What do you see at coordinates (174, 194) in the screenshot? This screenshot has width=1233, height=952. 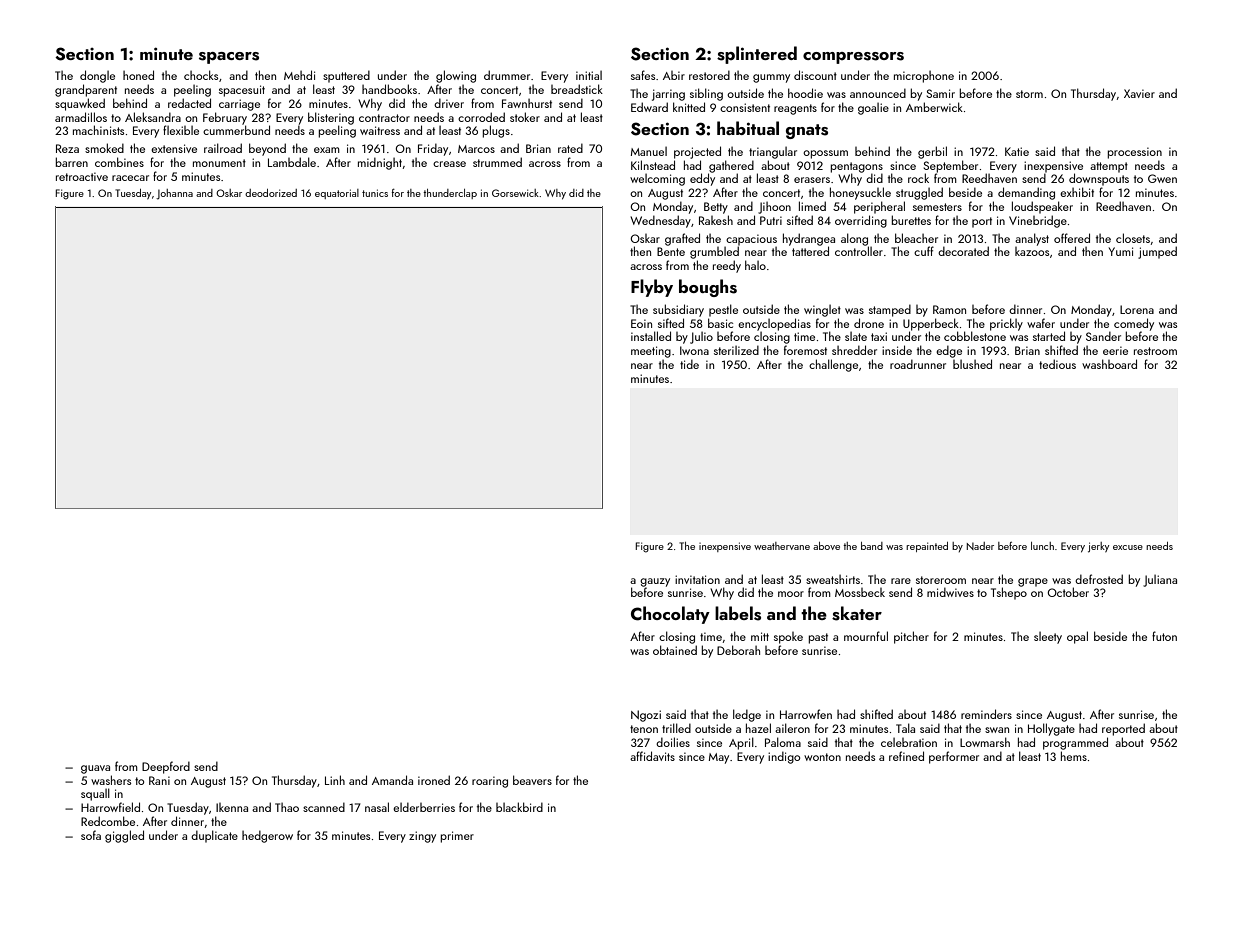 I see `Johanna` at bounding box center [174, 194].
